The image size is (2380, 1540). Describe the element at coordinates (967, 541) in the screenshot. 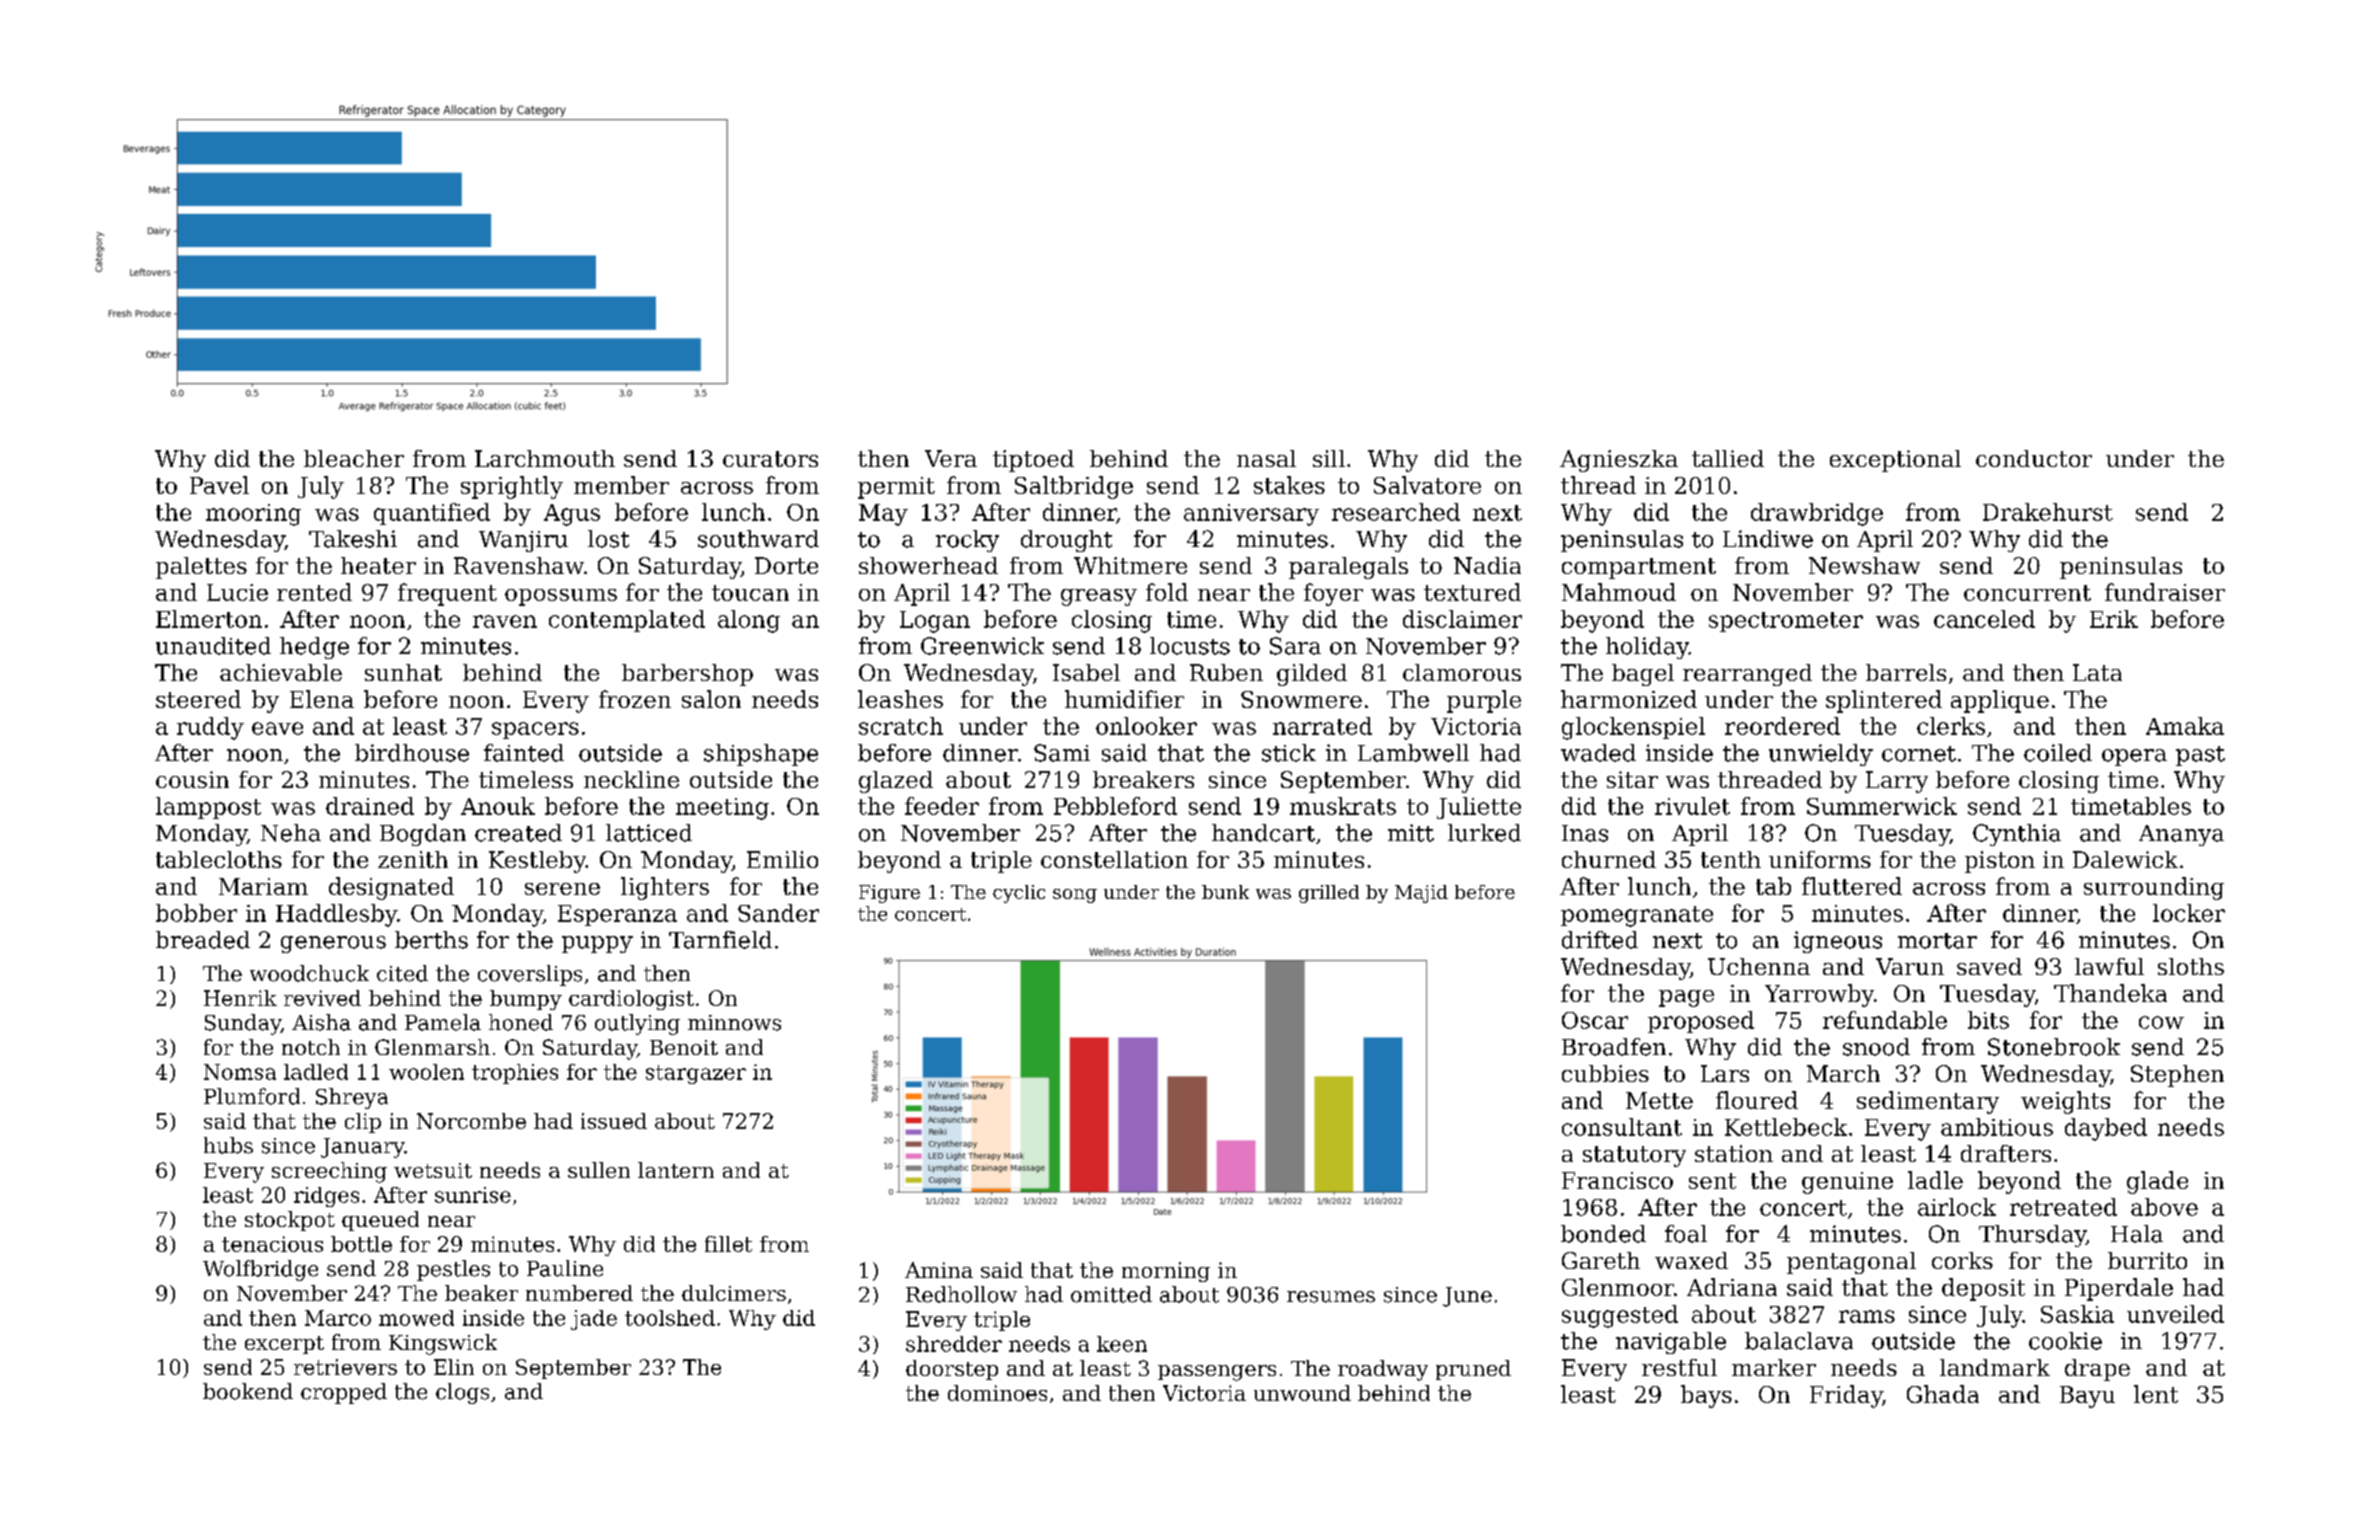

I see `rocky` at that location.
